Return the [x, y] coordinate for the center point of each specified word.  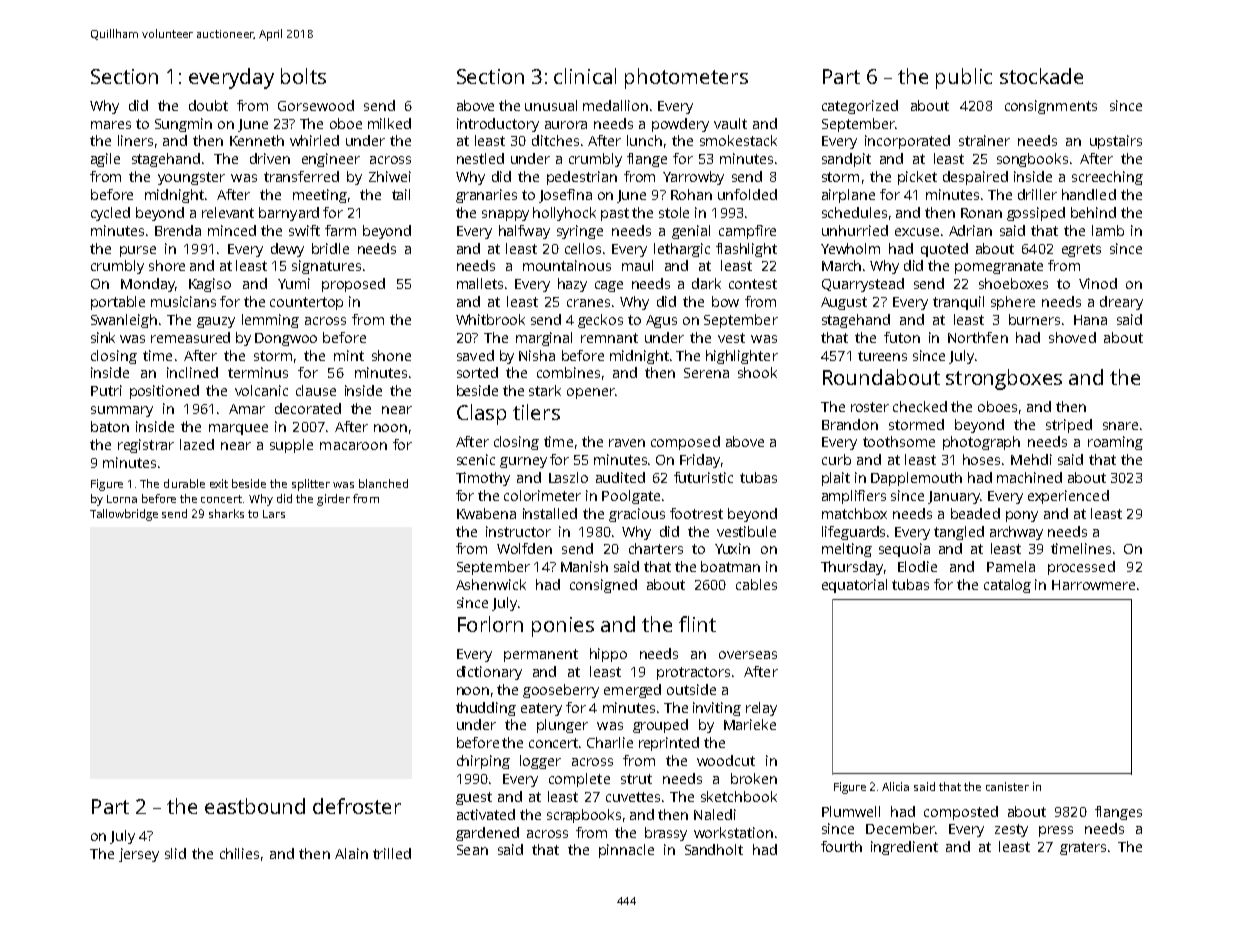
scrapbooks [584, 816]
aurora [566, 125]
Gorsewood [316, 105]
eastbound [255, 806]
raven [627, 443]
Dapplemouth [916, 479]
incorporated [907, 142]
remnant [609, 338]
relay [761, 709]
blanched [383, 483]
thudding [486, 709]
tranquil [958, 303]
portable [118, 303]
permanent [541, 655]
